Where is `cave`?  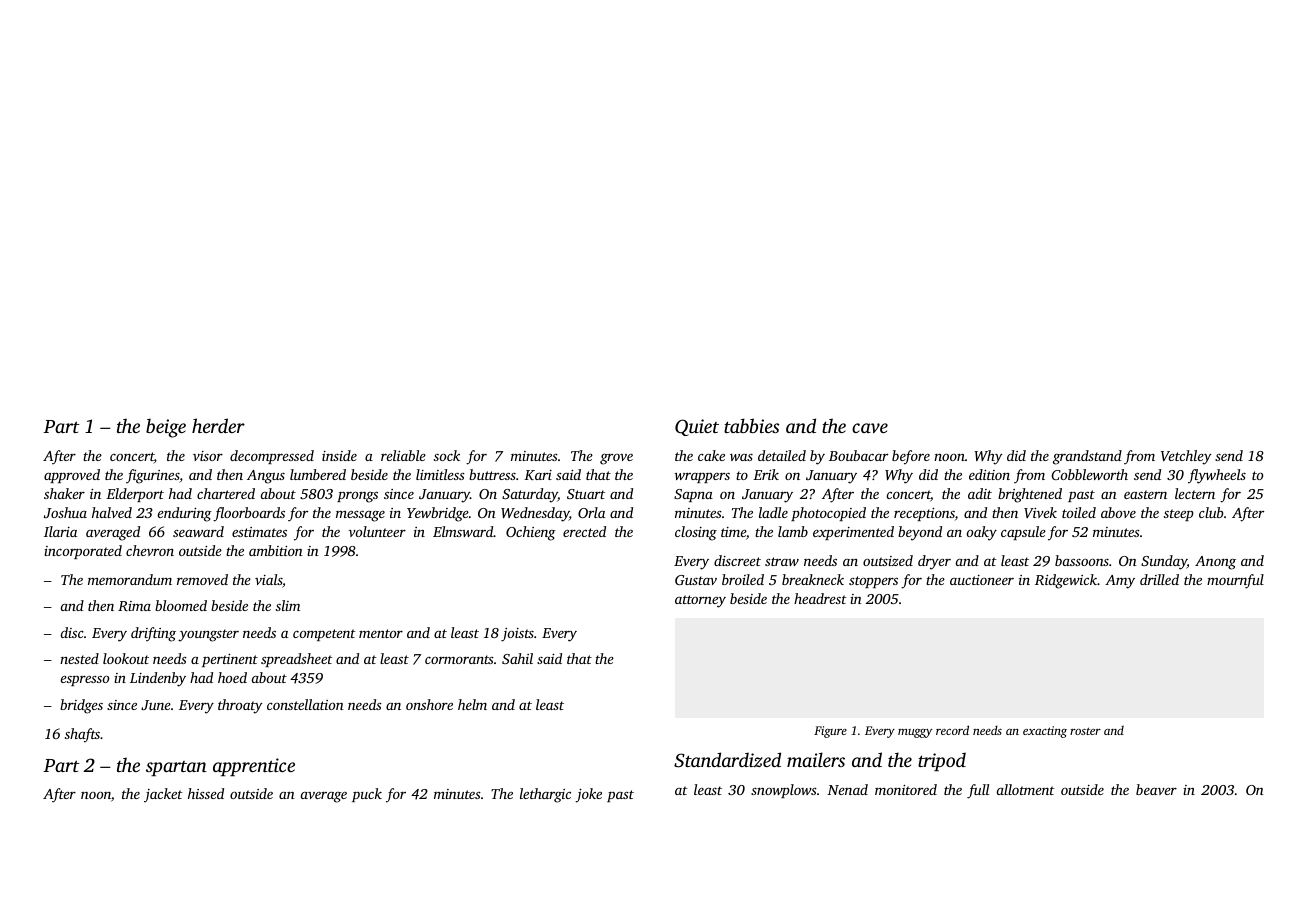
cave is located at coordinates (870, 428).
